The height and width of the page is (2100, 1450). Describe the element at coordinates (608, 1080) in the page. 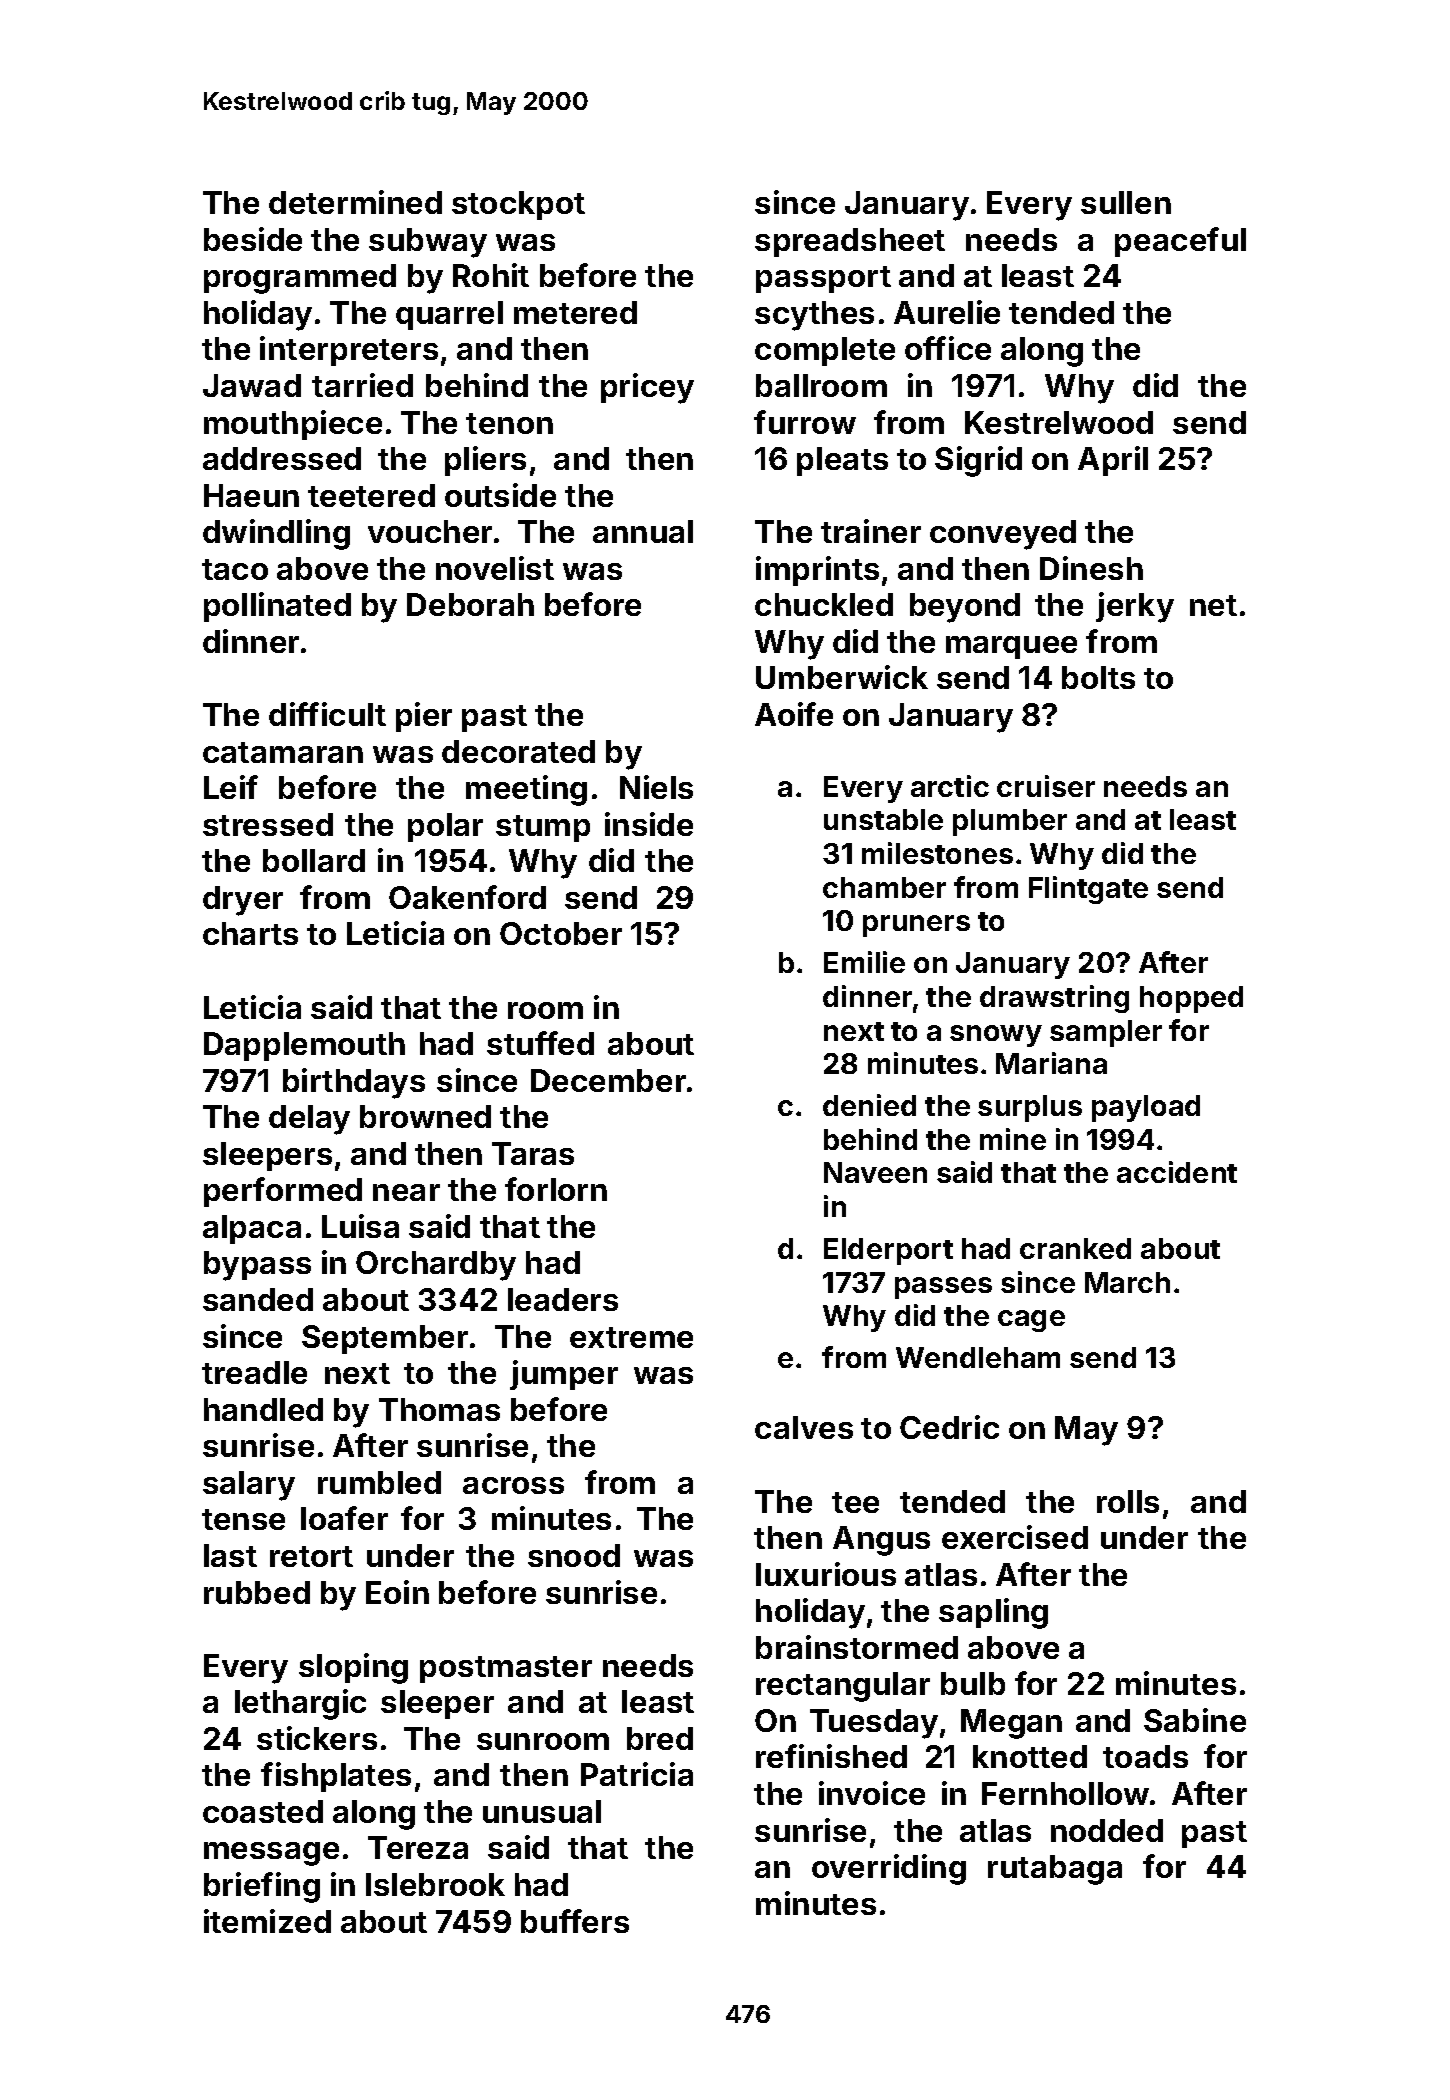

I see `December` at that location.
